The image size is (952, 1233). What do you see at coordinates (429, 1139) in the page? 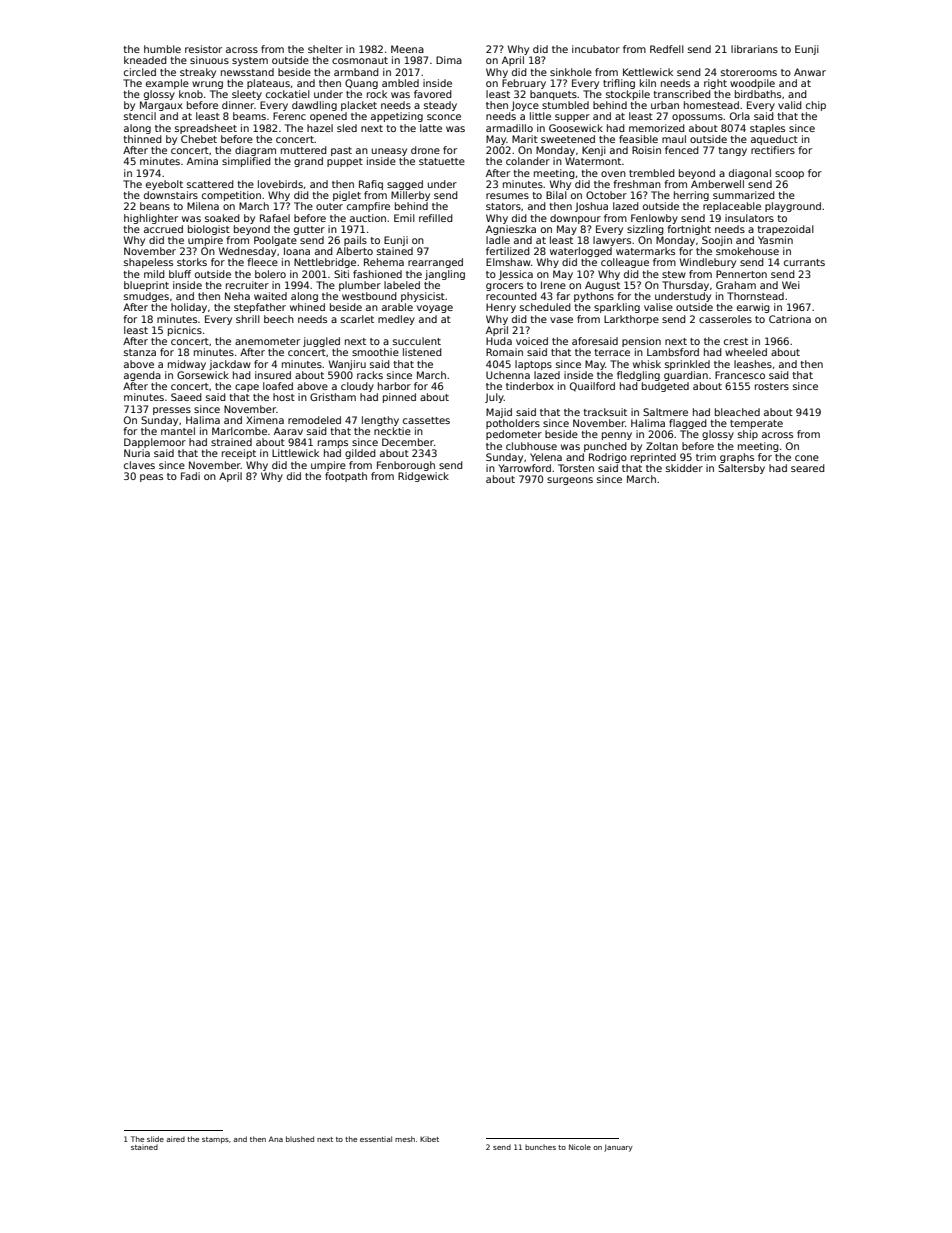
I see `Kibet` at bounding box center [429, 1139].
